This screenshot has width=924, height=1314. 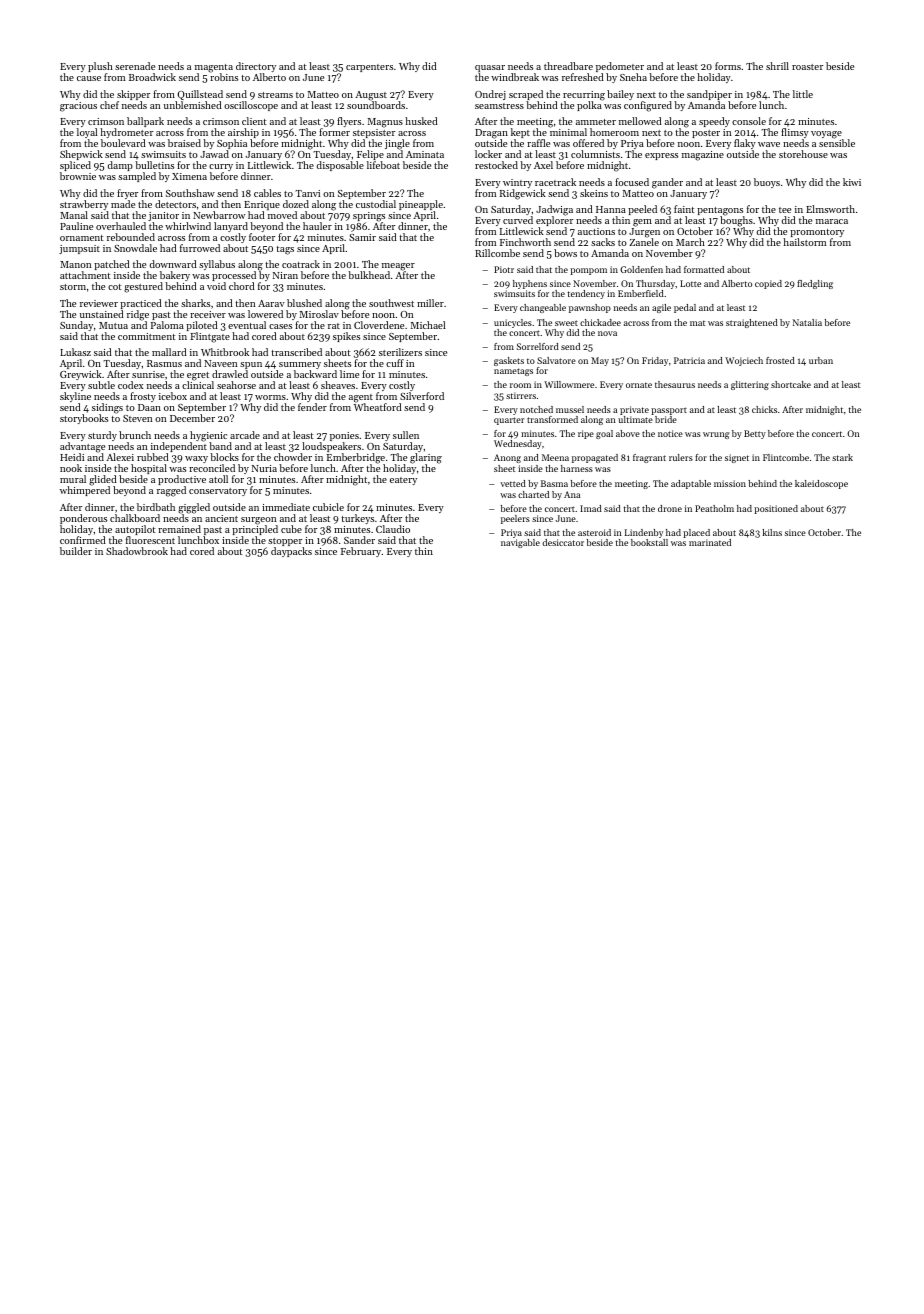 I want to click on carpenters, so click(x=369, y=68).
